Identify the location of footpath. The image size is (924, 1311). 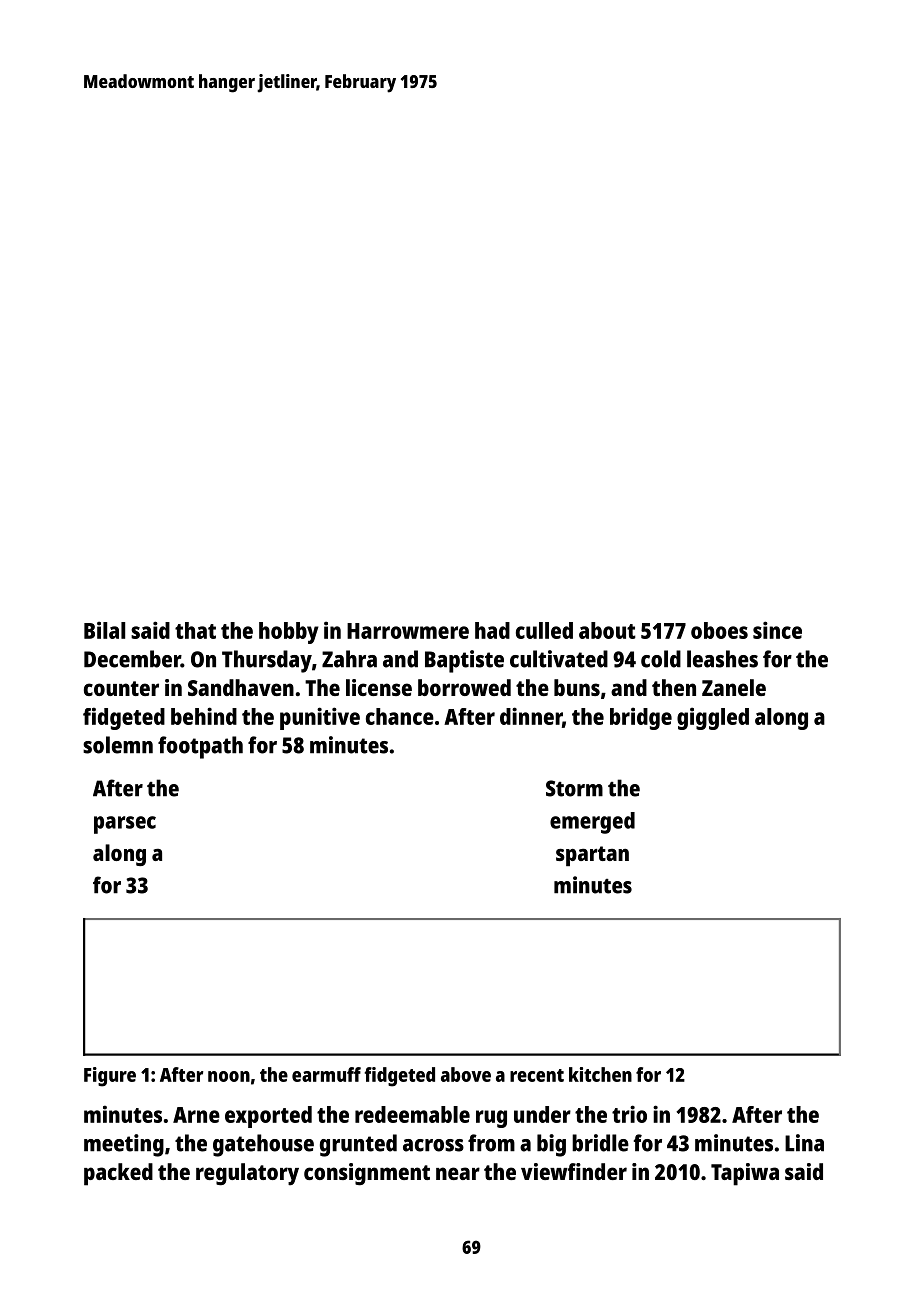
(200, 747).
